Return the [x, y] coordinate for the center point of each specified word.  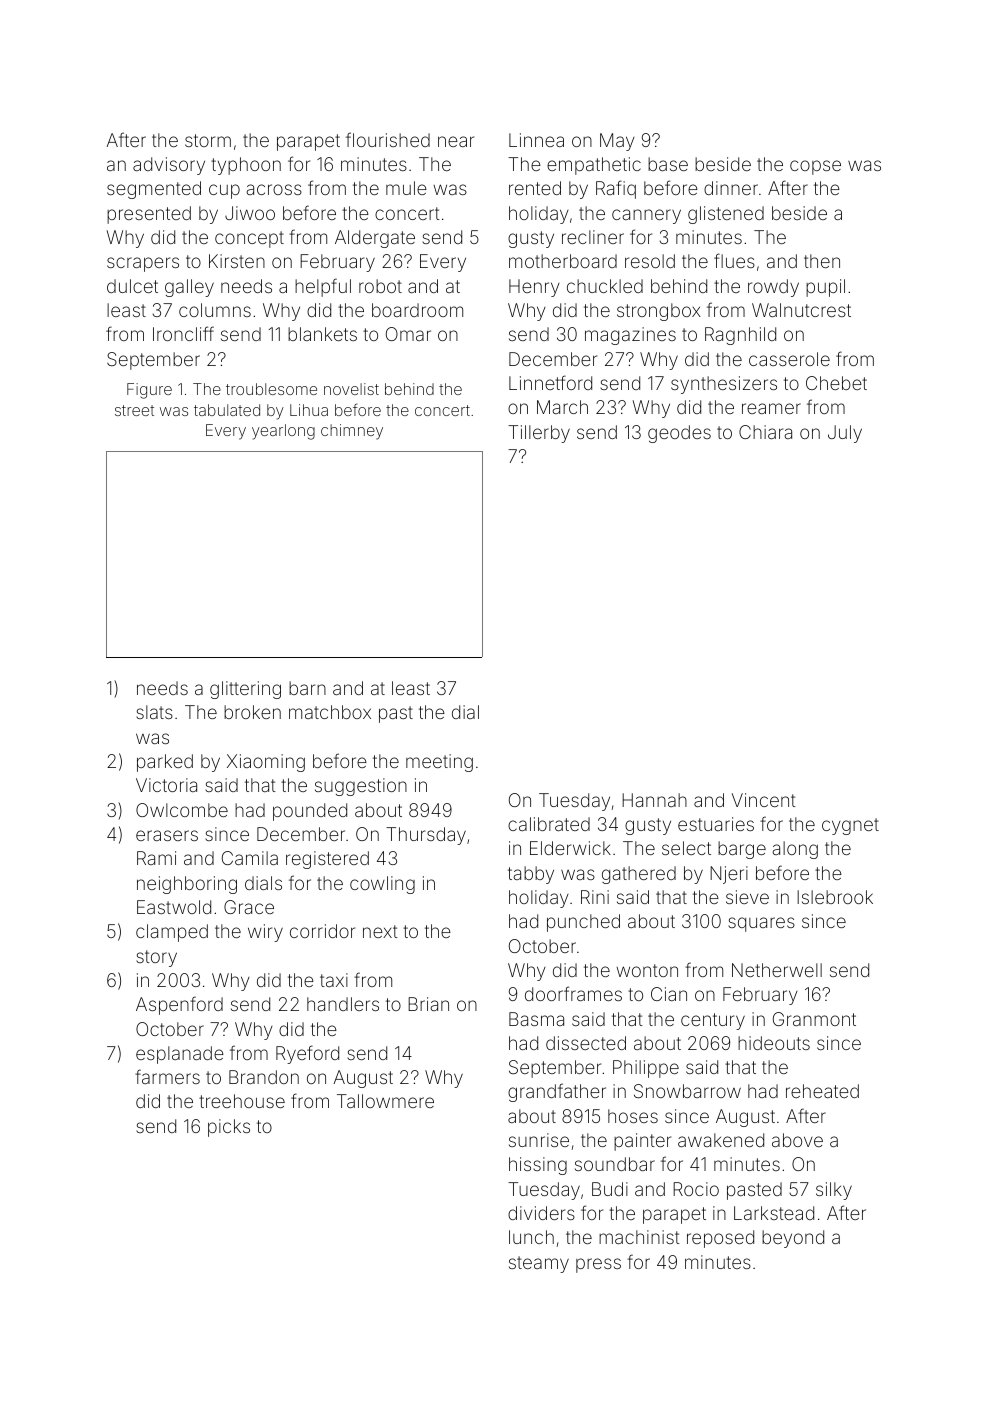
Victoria [166, 785]
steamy [539, 1264]
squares [761, 924]
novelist [351, 389]
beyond [793, 1239]
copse [815, 167]
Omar [408, 334]
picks [229, 1128]
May [617, 142]
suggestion [361, 787]
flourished [388, 139]
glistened [726, 215]
